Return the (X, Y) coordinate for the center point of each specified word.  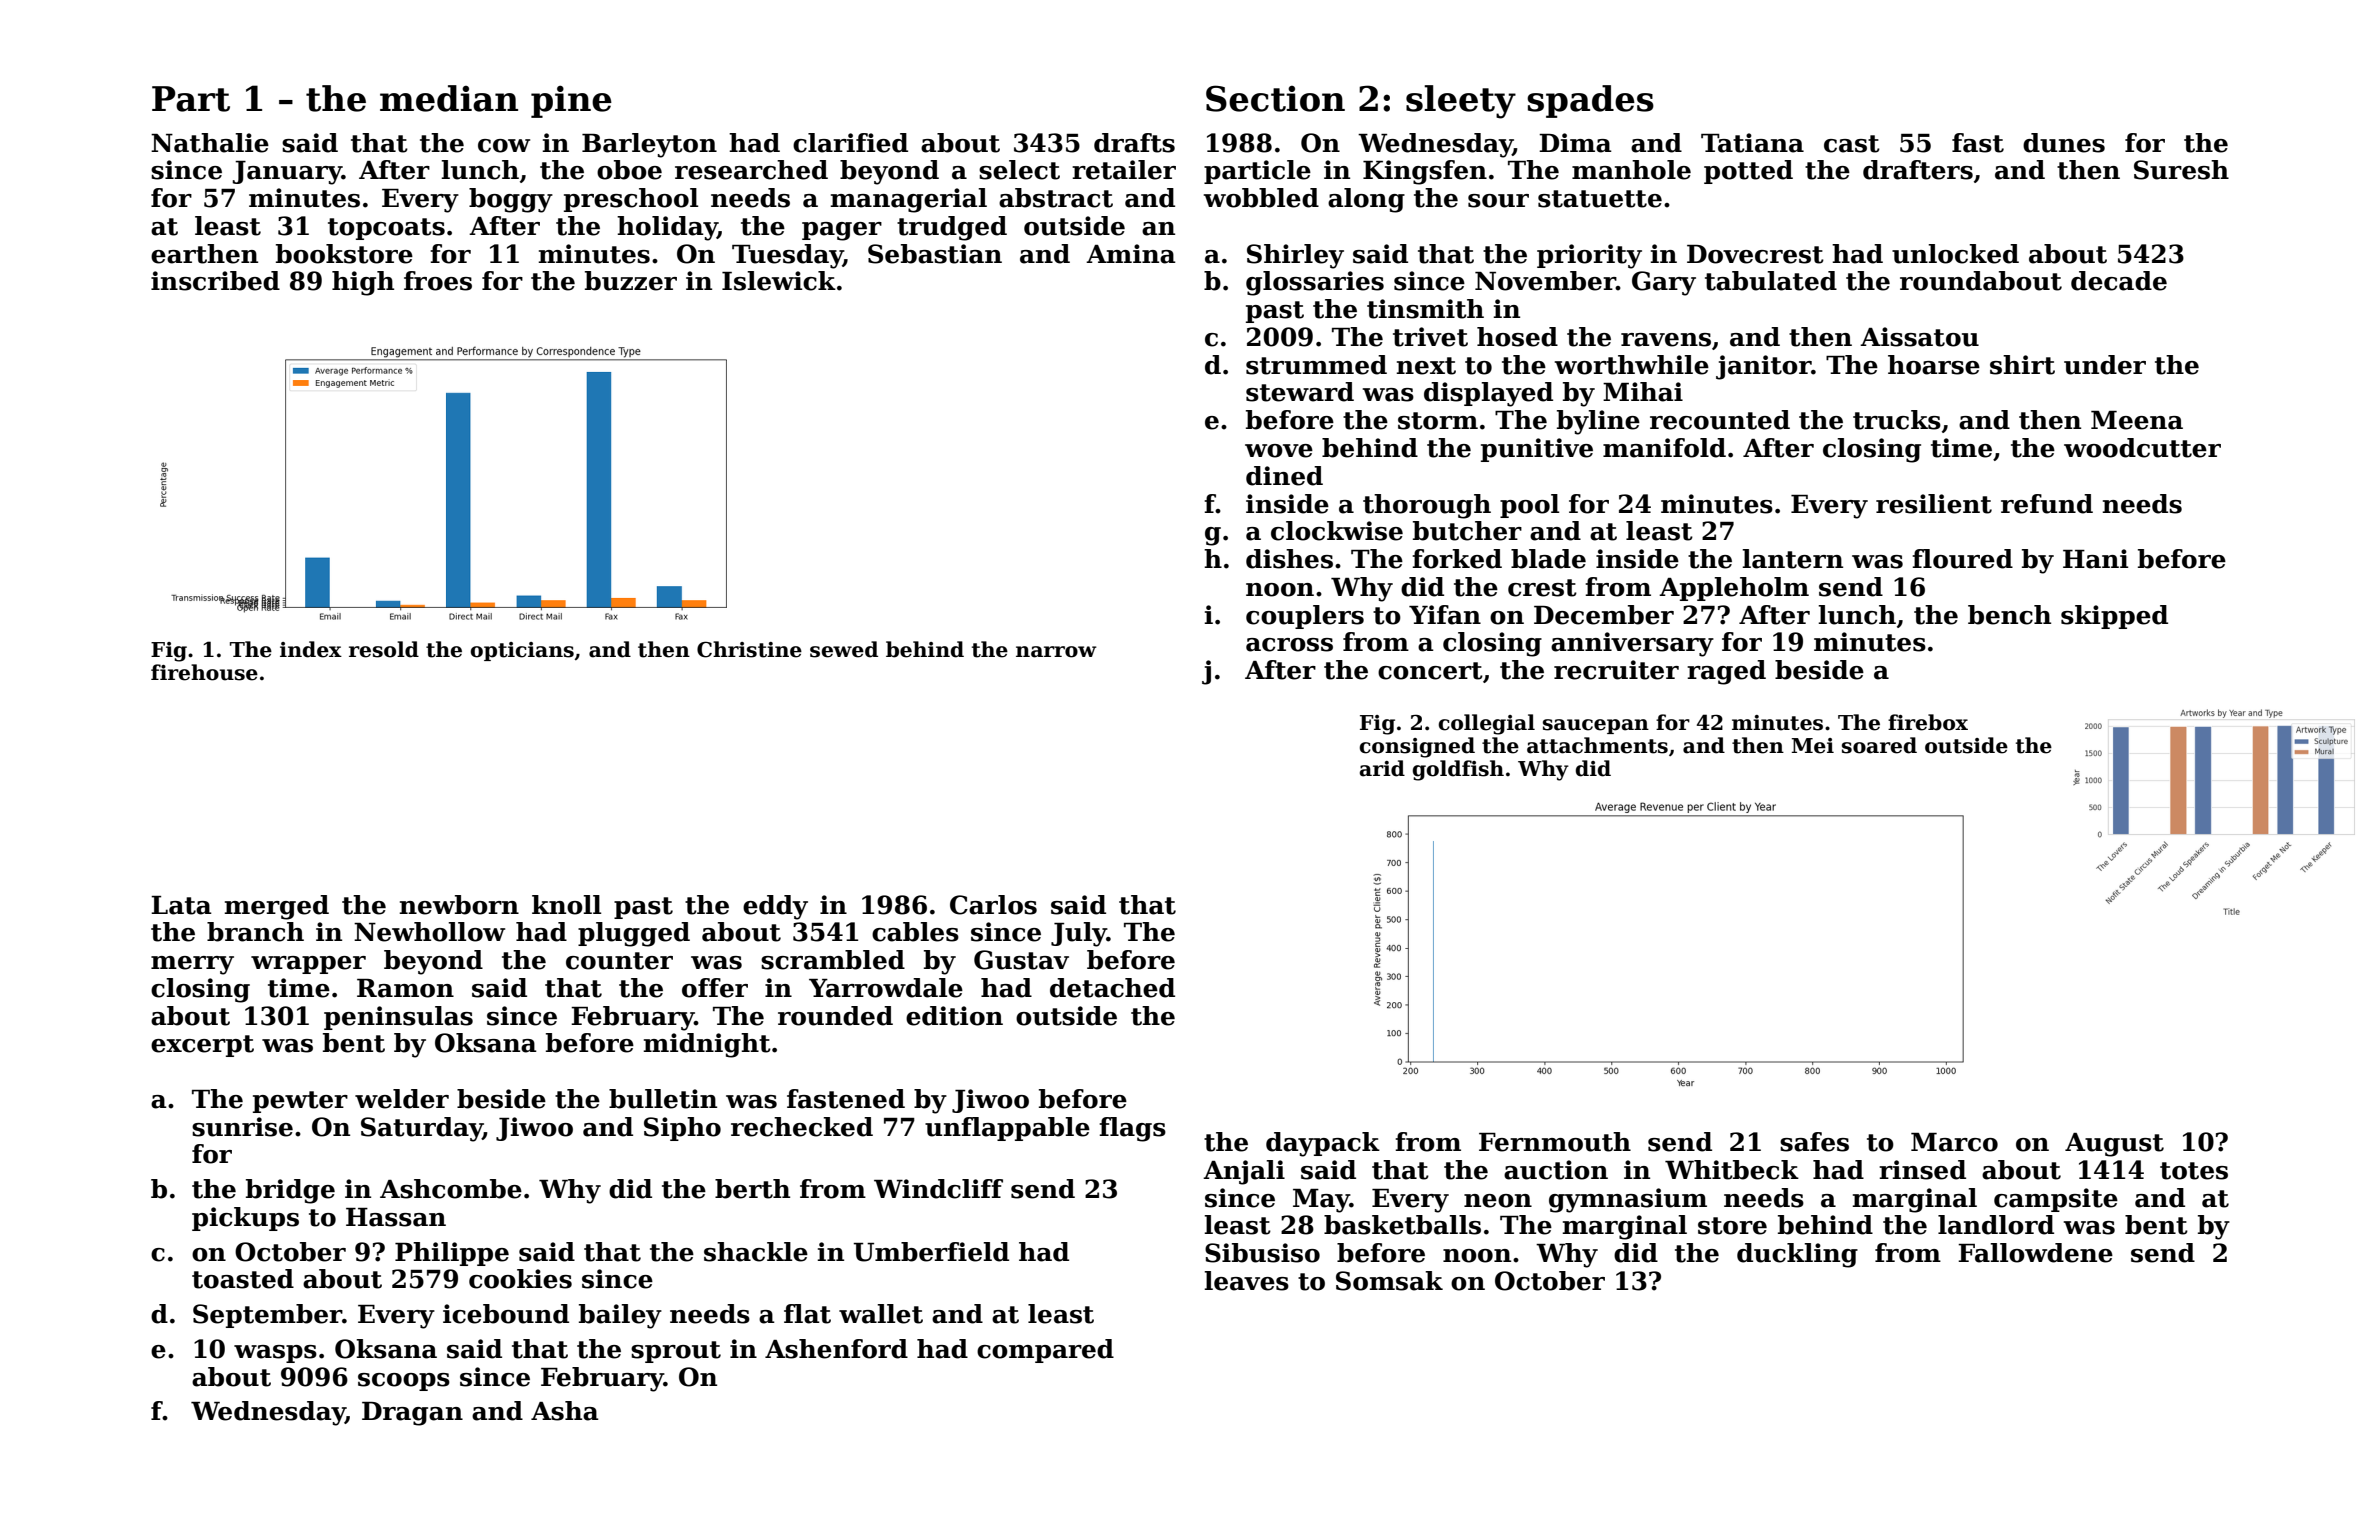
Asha (565, 1411)
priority (1589, 256)
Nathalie (210, 143)
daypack (1323, 1144)
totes (2194, 1171)
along (1366, 200)
